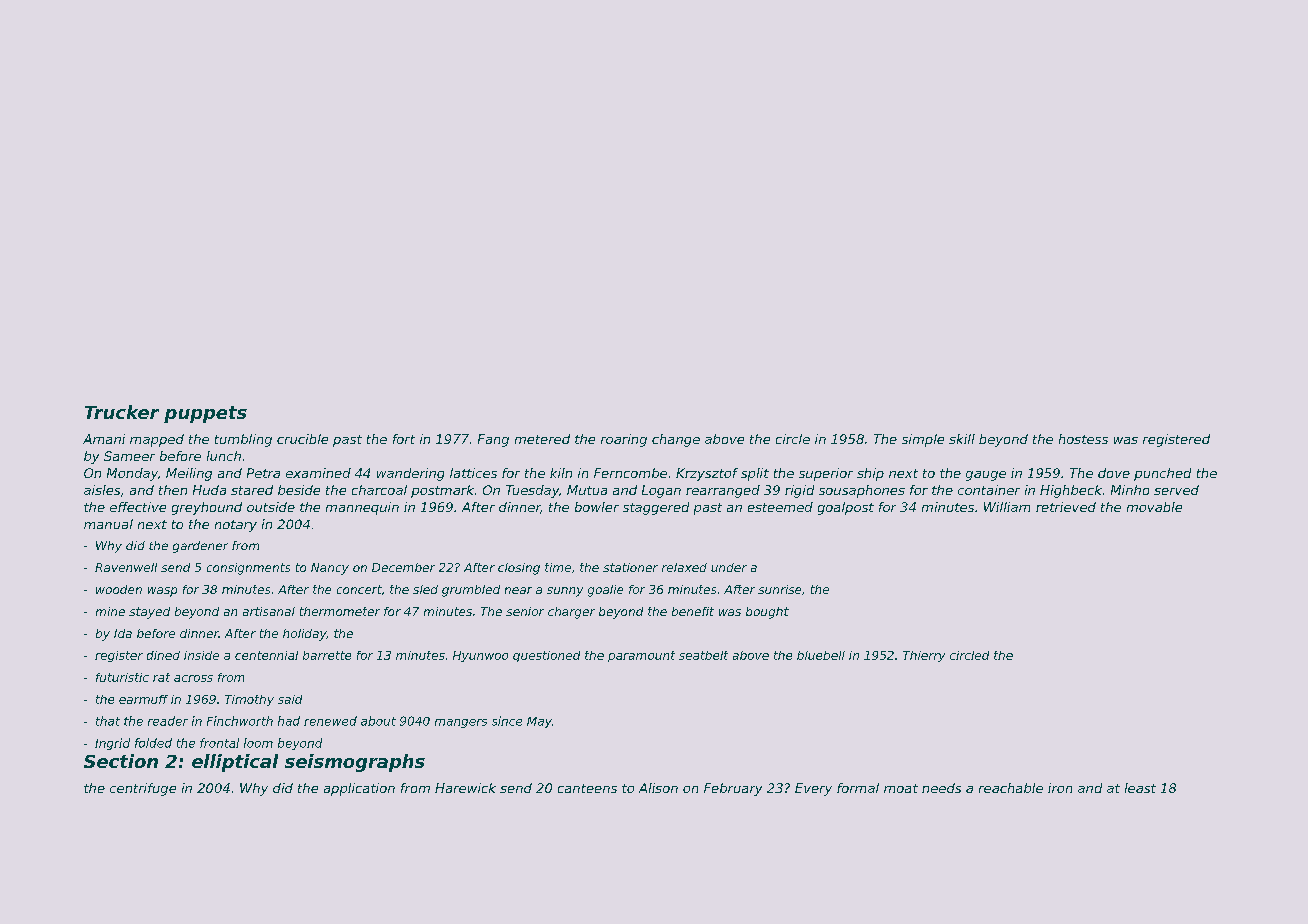  What do you see at coordinates (539, 722) in the image?
I see `May` at bounding box center [539, 722].
